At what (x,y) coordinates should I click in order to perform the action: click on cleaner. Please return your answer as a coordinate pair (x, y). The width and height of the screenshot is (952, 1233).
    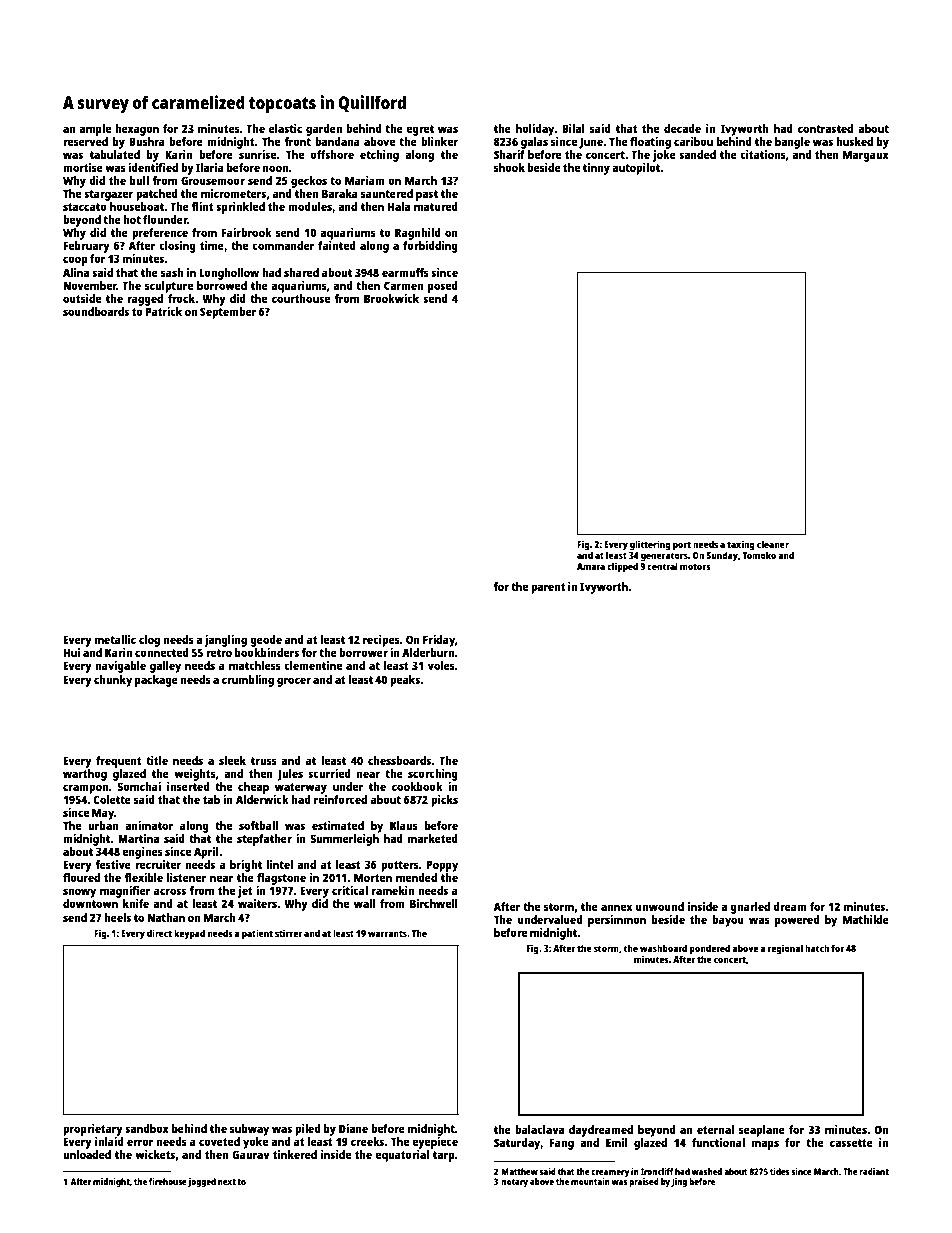
    Looking at the image, I should click on (773, 544).
